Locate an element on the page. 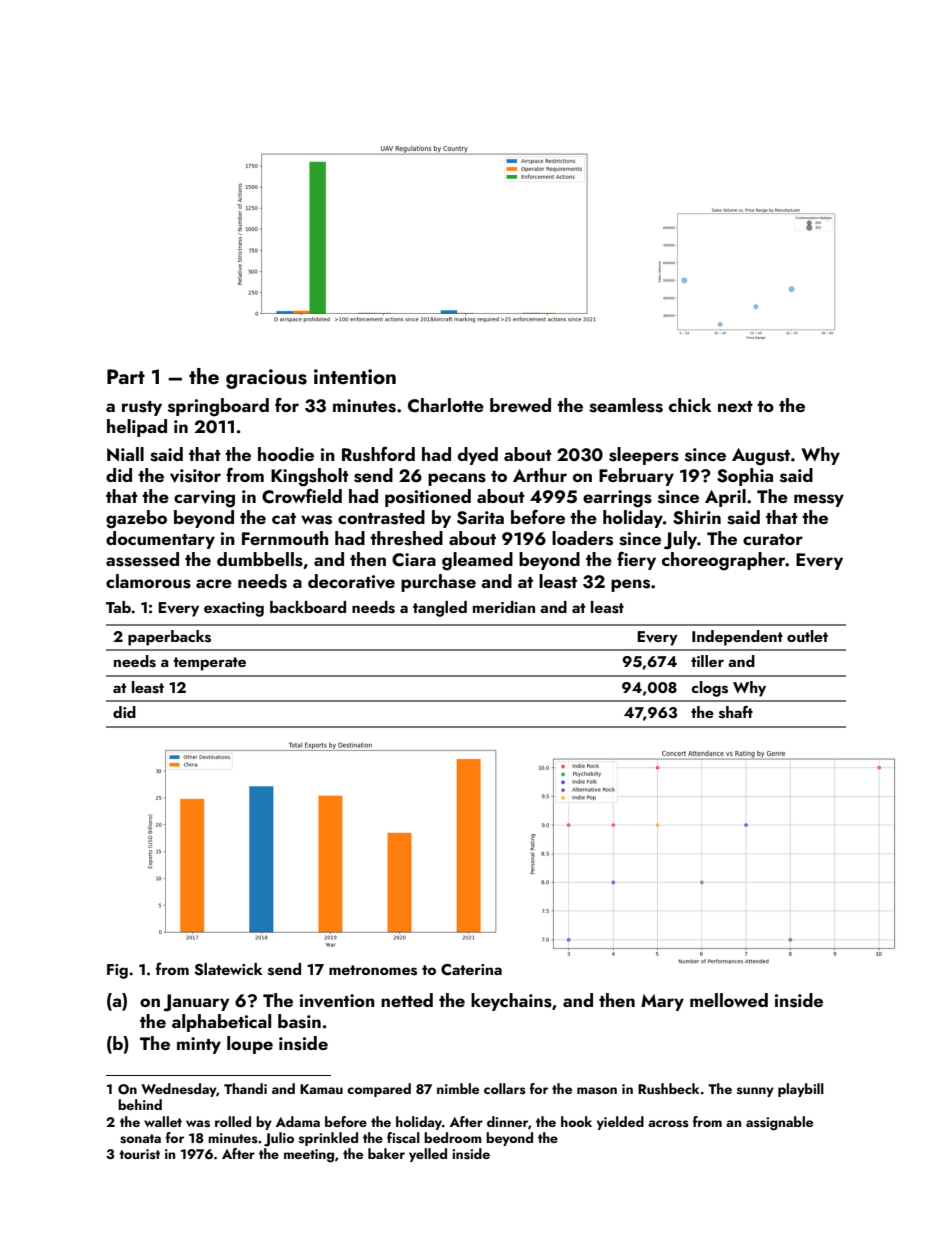 Image resolution: width=952 pixels, height=1233 pixels. shaft is located at coordinates (736, 712).
